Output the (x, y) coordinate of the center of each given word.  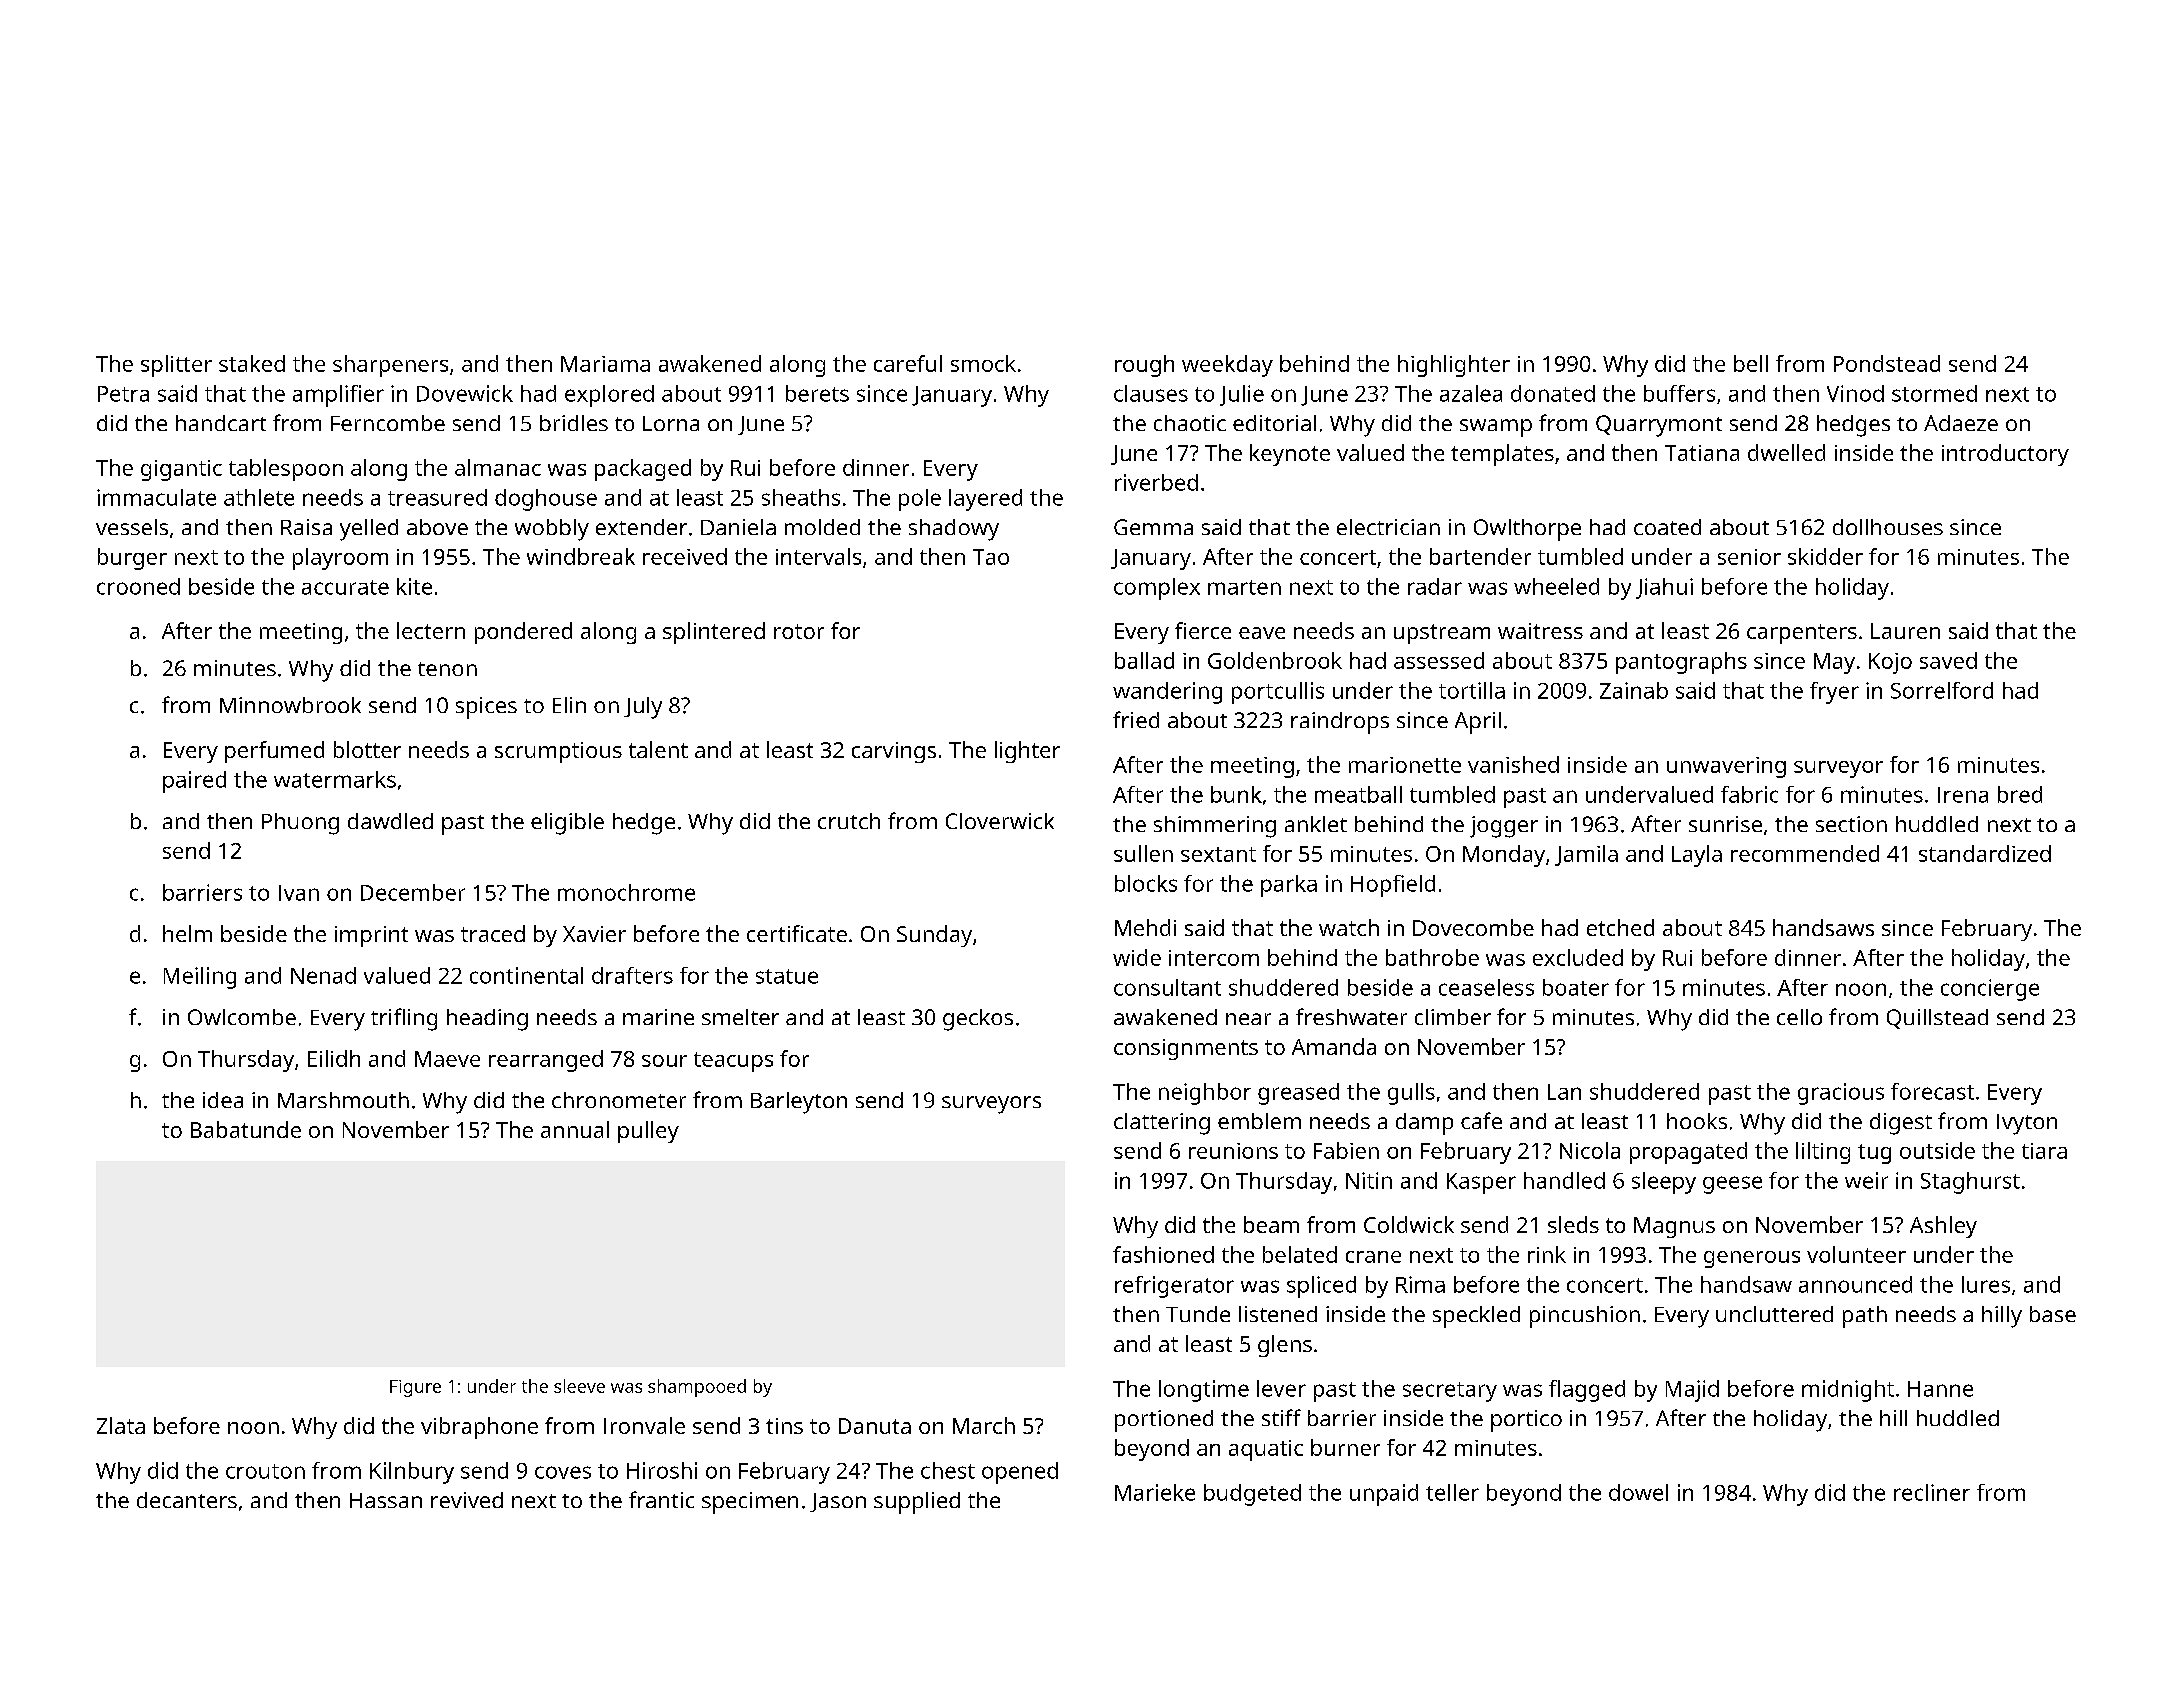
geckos (978, 1020)
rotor (799, 631)
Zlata (121, 1425)
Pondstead (1887, 363)
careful (908, 363)
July (643, 708)
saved (1948, 660)
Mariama (605, 364)
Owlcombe (242, 1017)
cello (1799, 1017)
